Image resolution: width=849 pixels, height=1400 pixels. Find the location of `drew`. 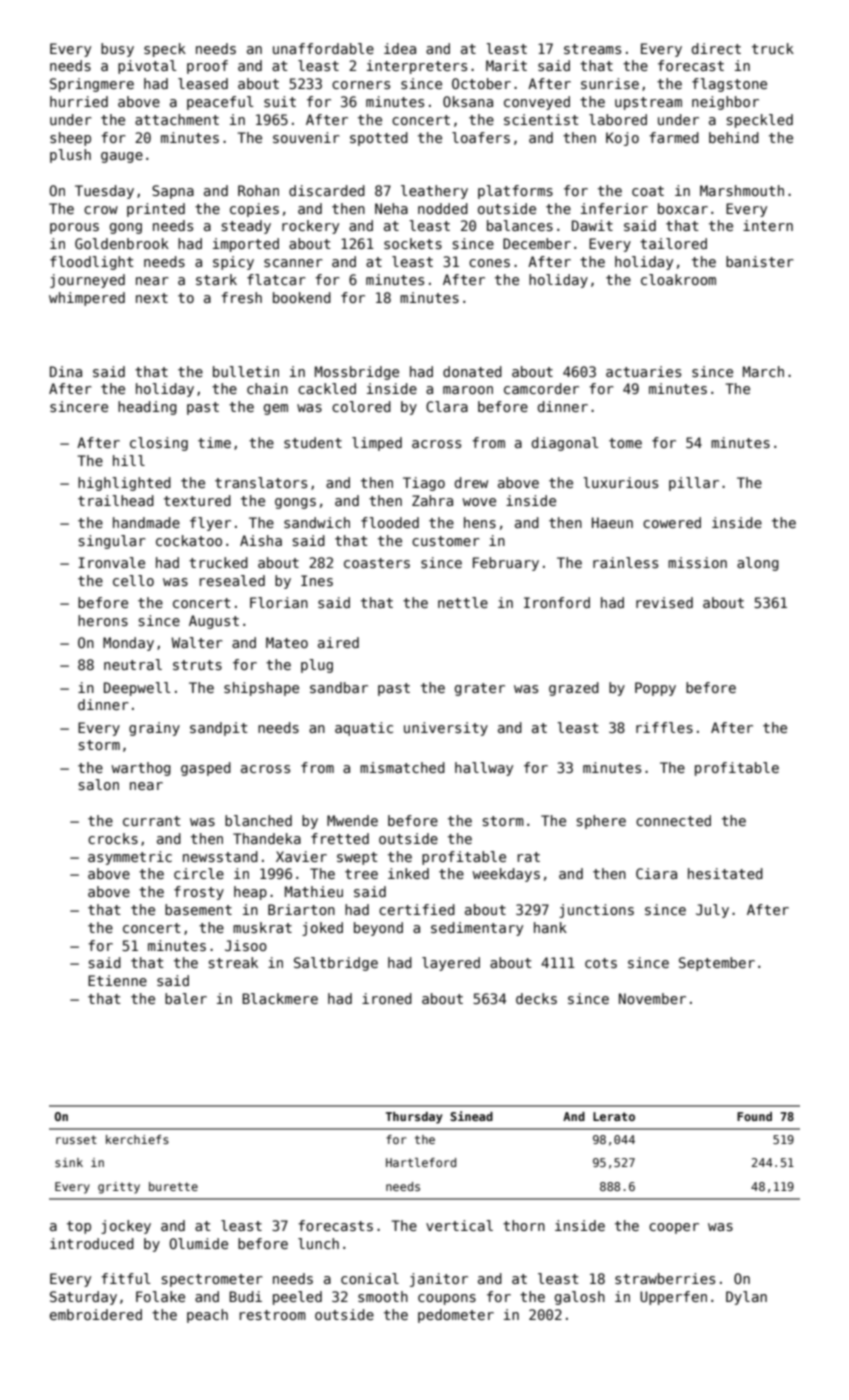

drew is located at coordinates (471, 482).
